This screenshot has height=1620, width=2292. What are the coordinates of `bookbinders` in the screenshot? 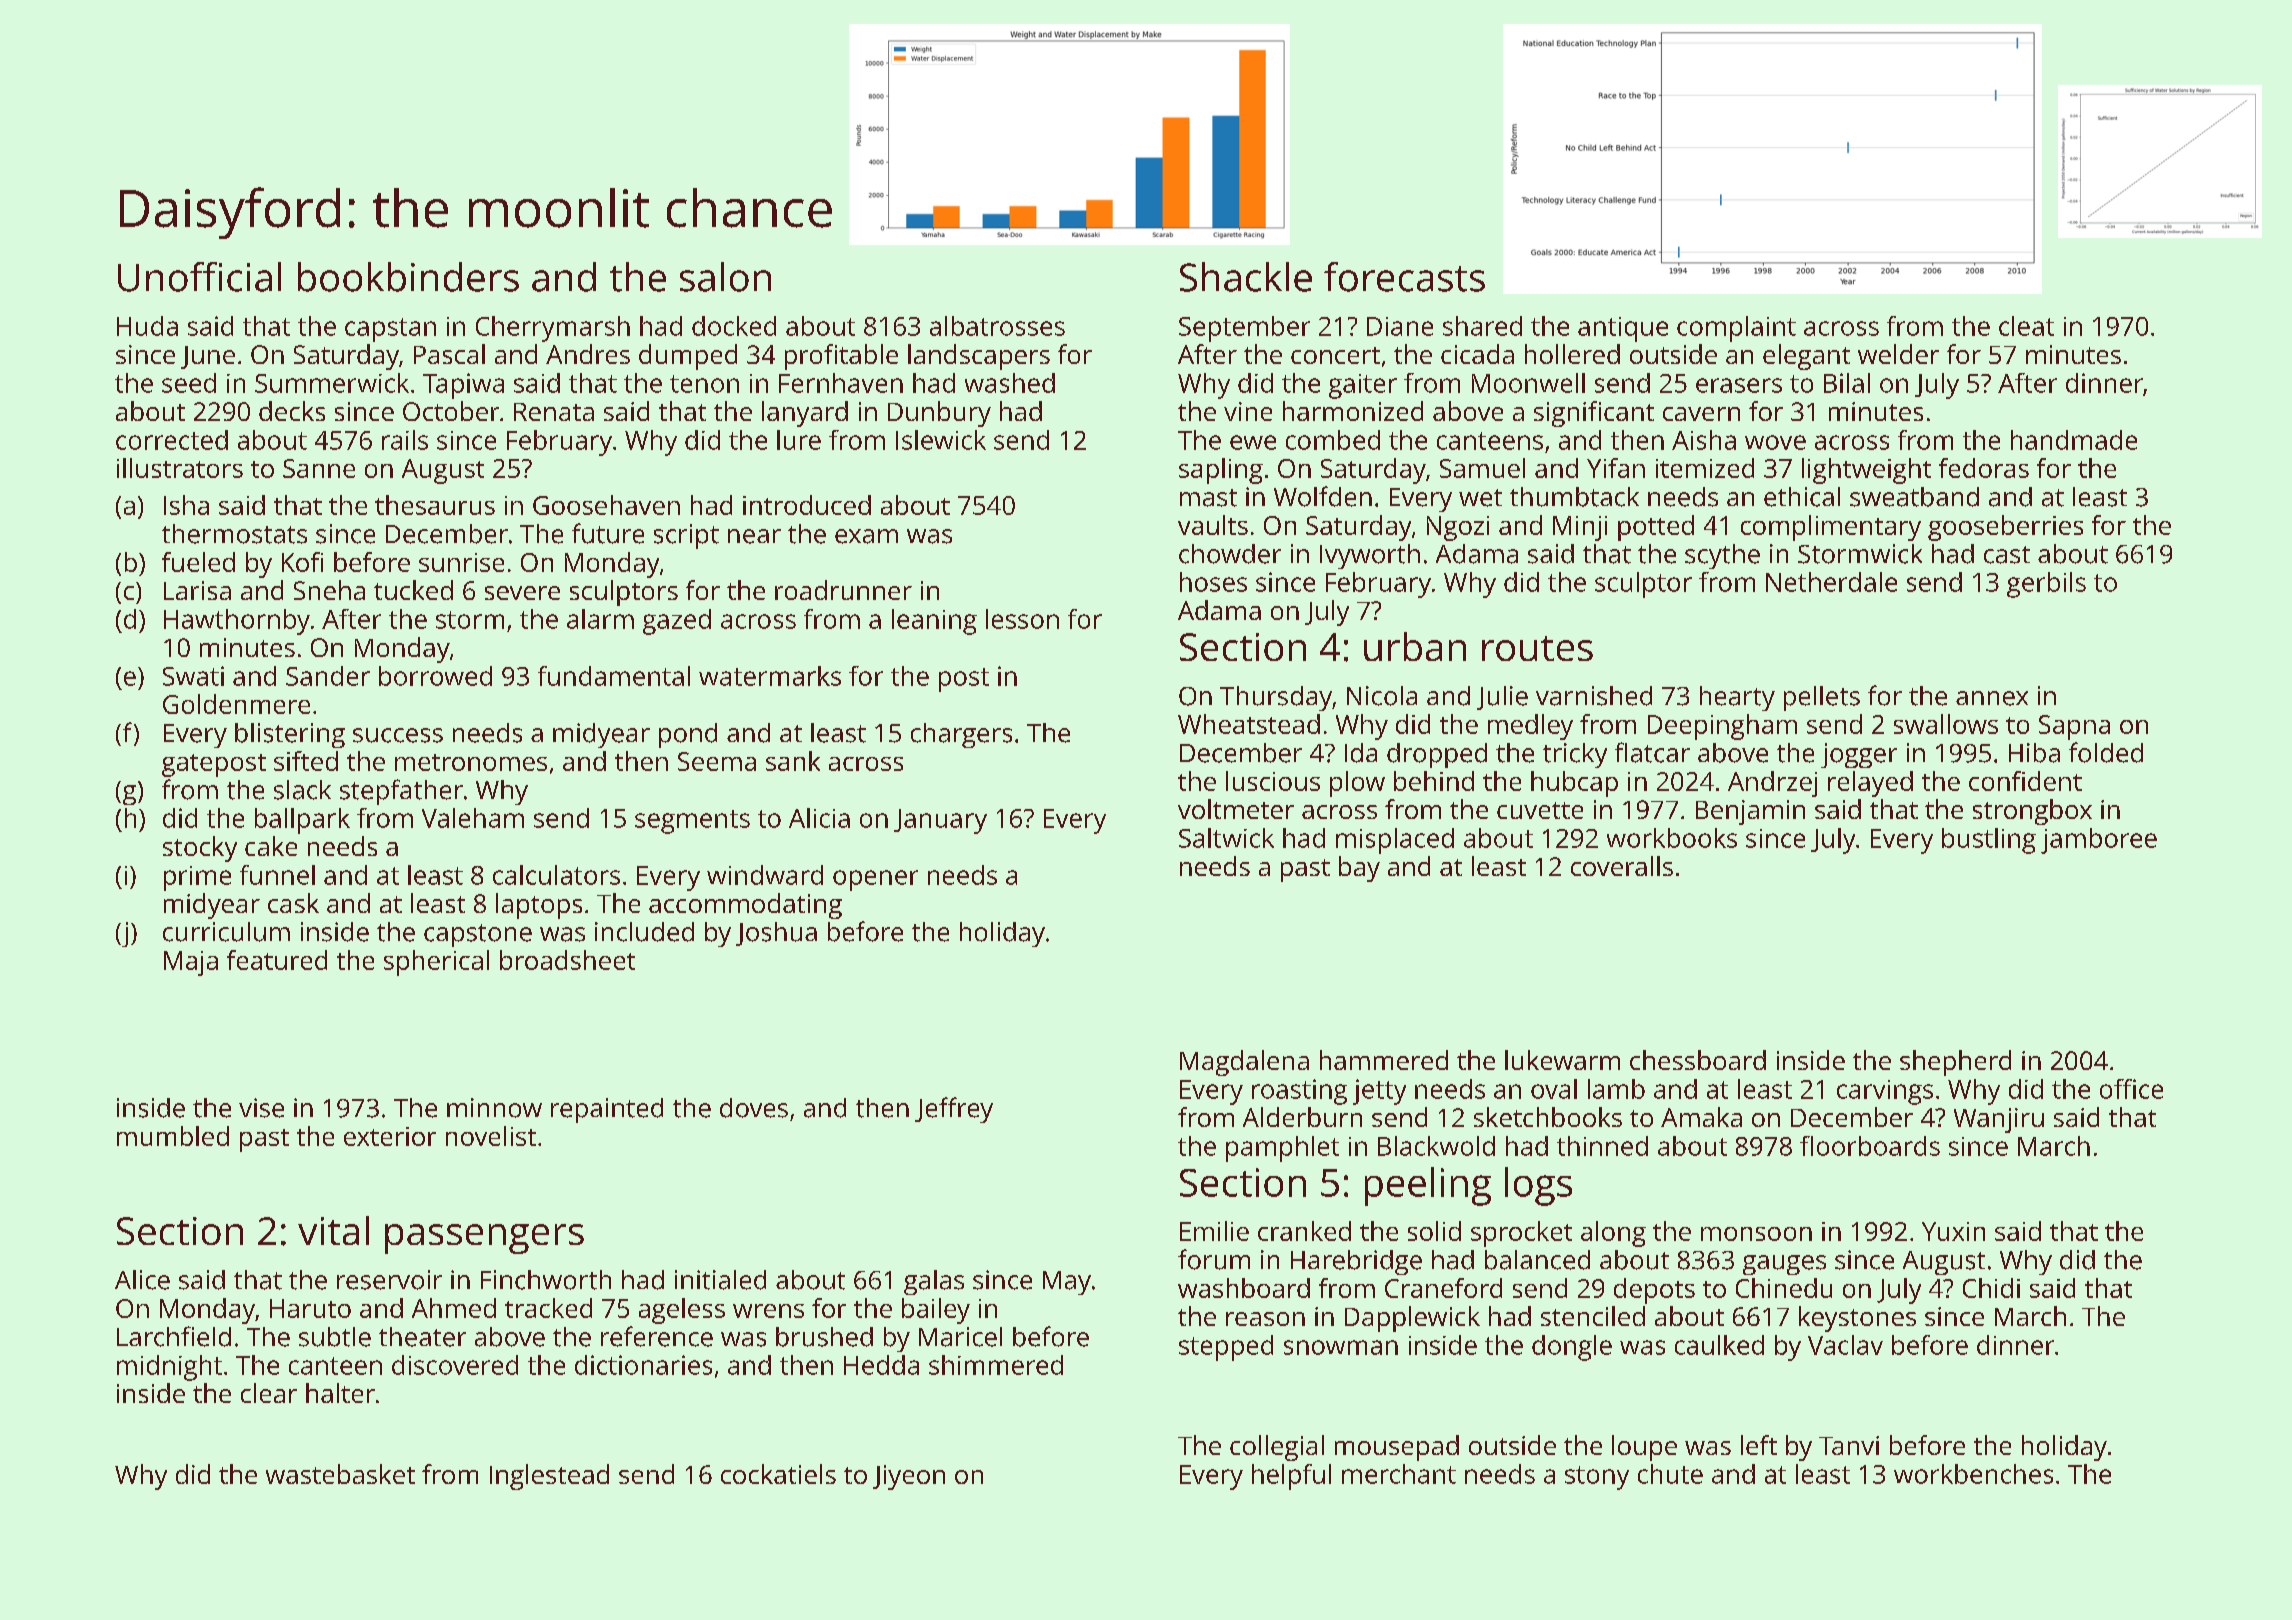 It's located at (408, 277).
